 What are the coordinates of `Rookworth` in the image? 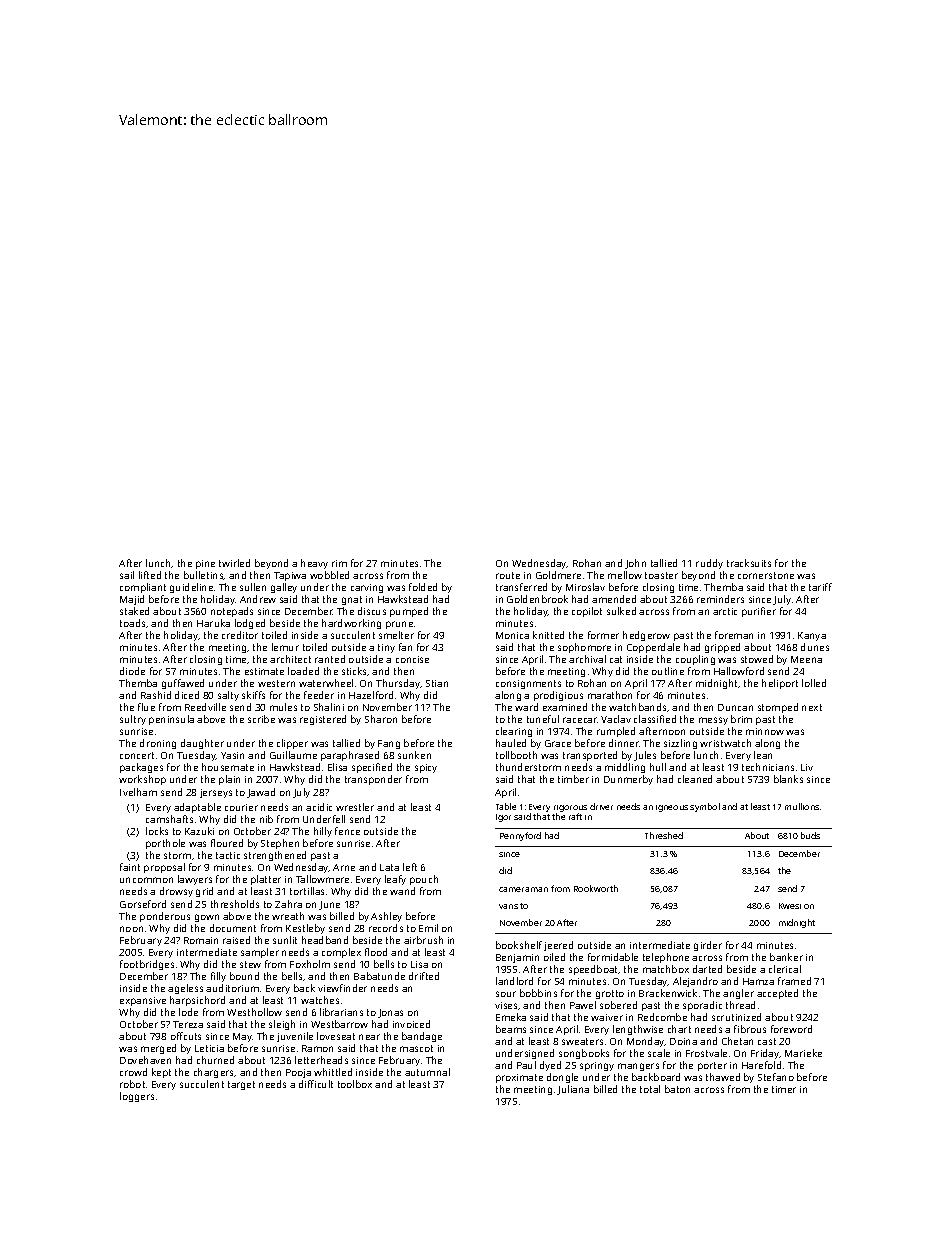 It's located at (596, 888).
